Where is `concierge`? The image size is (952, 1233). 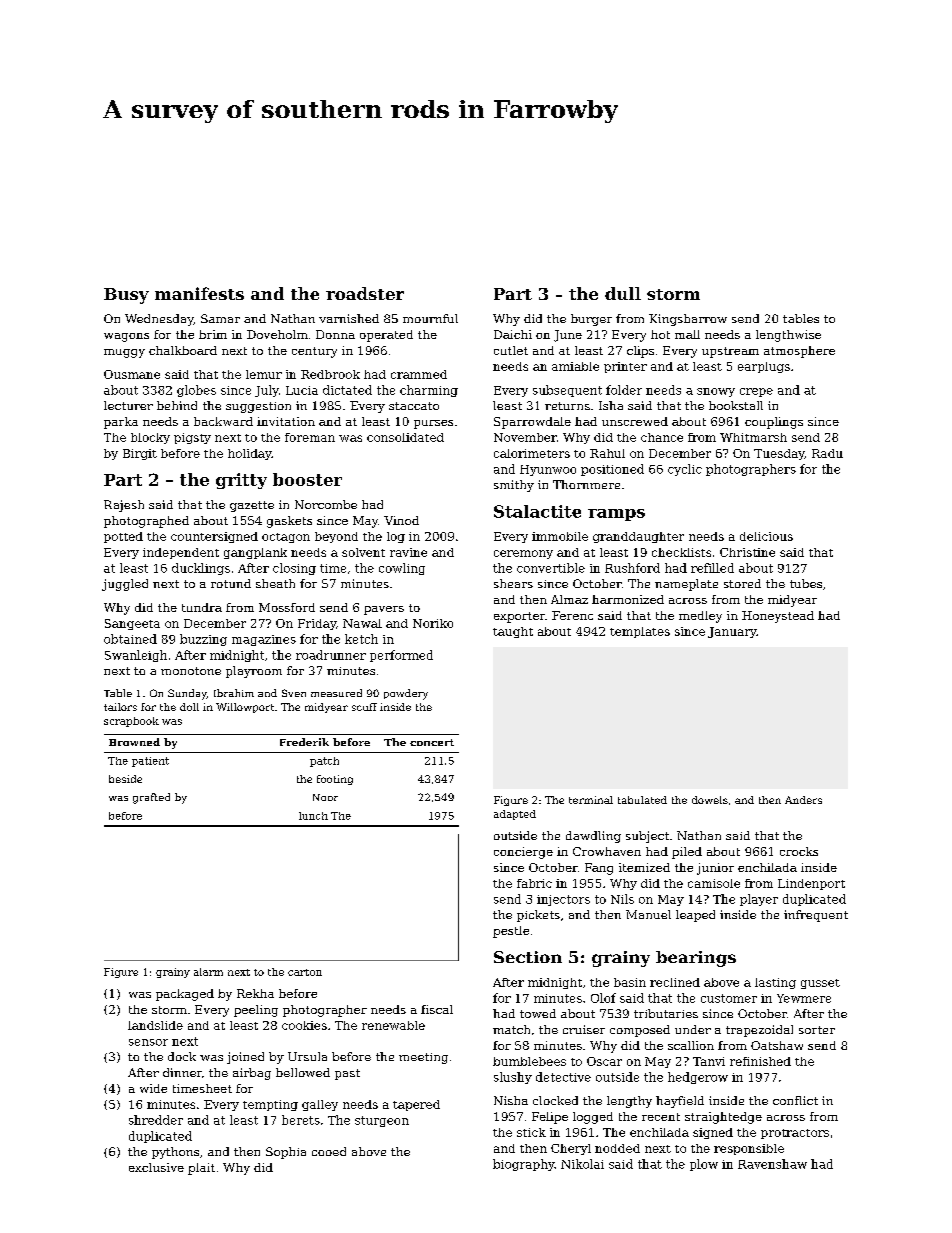 concierge is located at coordinates (523, 853).
